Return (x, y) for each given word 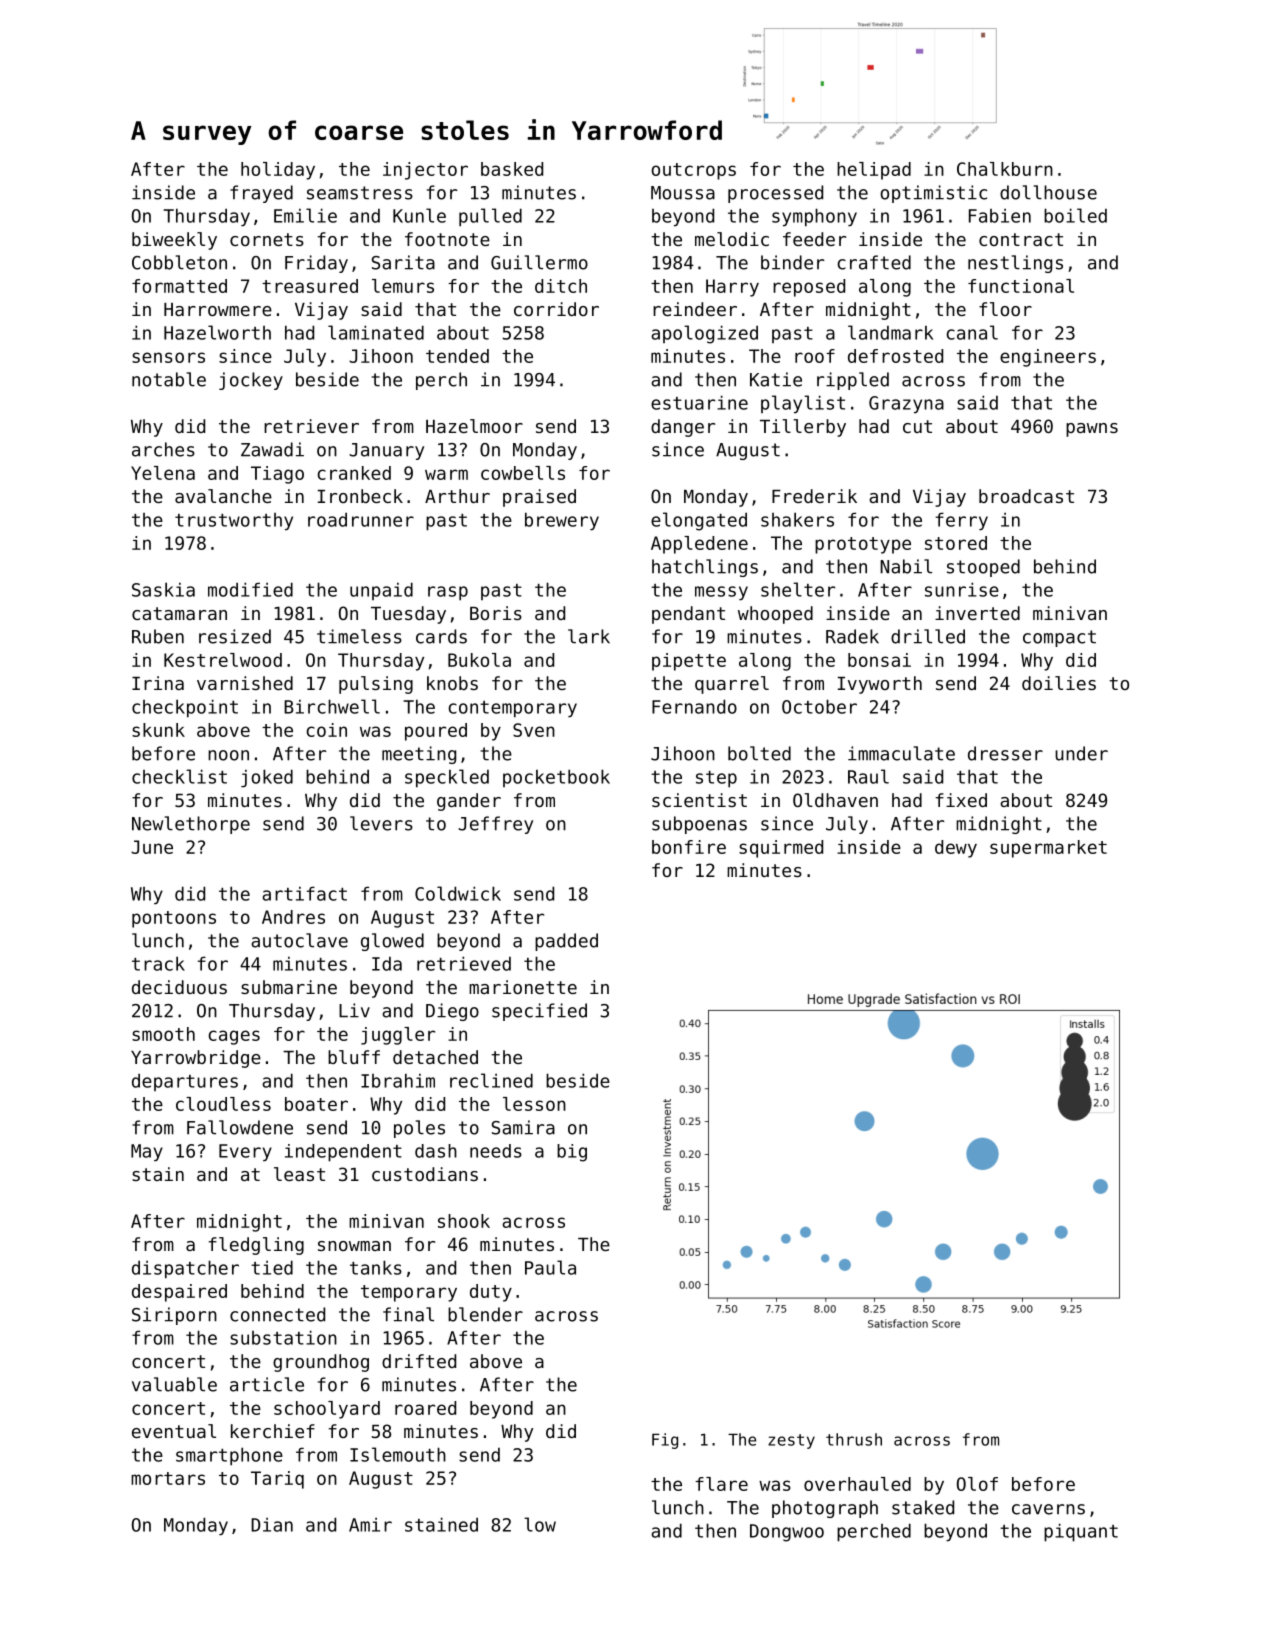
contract (1021, 239)
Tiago (277, 475)
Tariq (277, 1480)
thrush (854, 1439)
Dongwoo (787, 1533)
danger (683, 428)
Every (245, 1152)
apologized (704, 334)
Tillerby (803, 428)
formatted (179, 286)
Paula (550, 1267)
